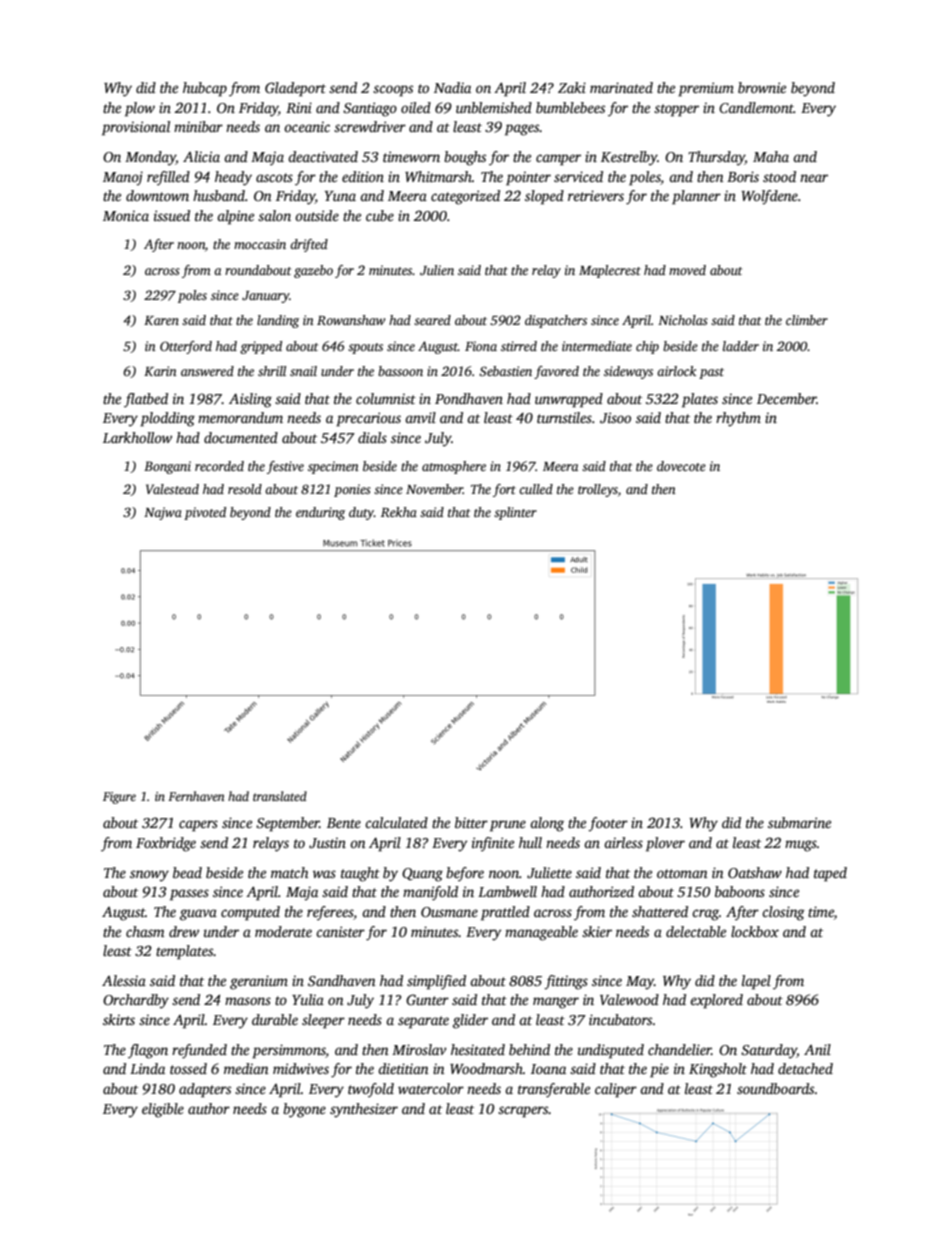 The height and width of the screenshot is (1233, 952). Describe the element at coordinates (196, 796) in the screenshot. I see `Fernhaven` at that location.
